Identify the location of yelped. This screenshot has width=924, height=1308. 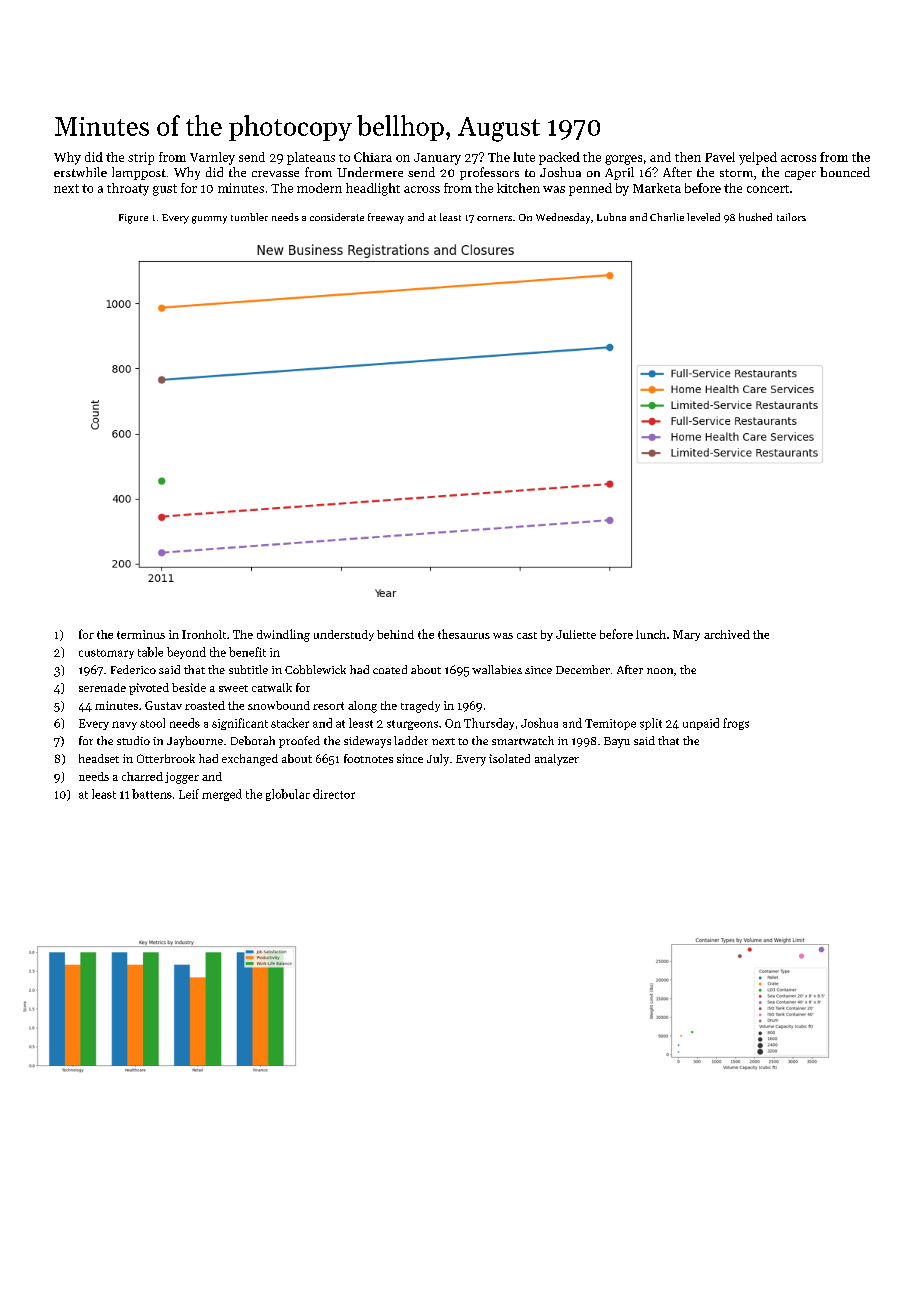
(758, 158).
